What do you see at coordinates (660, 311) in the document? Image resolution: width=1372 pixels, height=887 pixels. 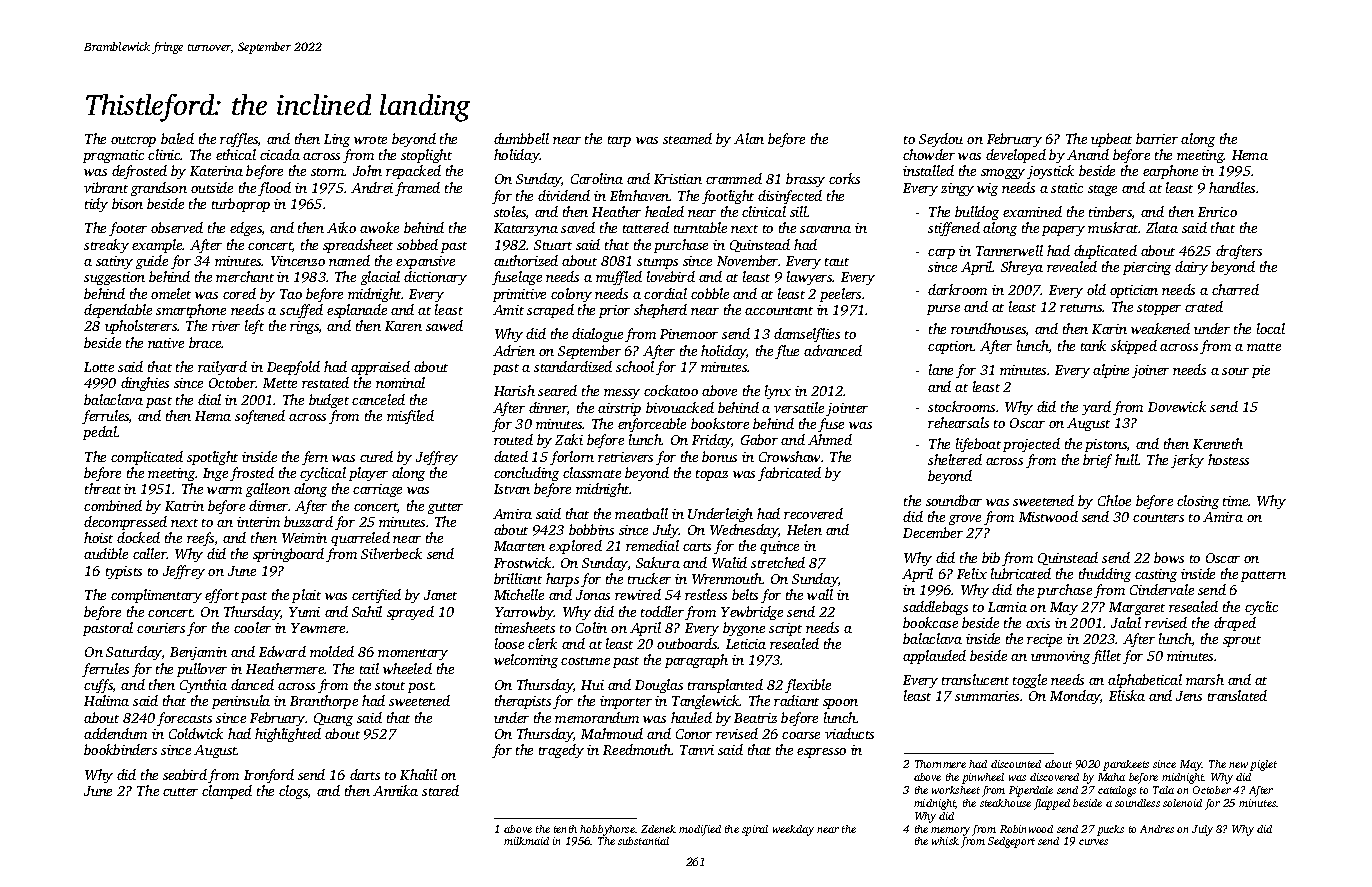 I see `shepherd` at bounding box center [660, 311].
